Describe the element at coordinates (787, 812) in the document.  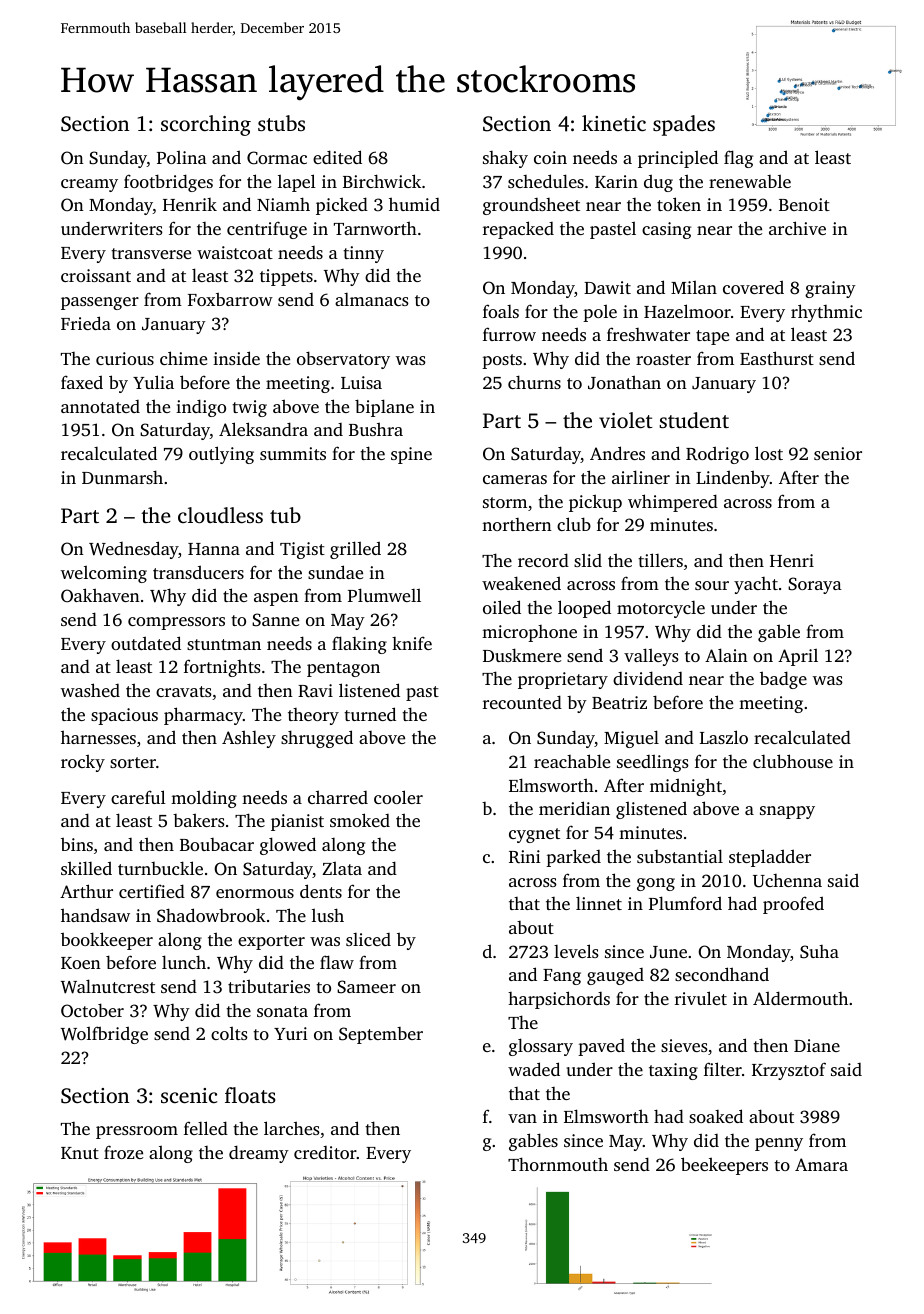
I see `snappy` at that location.
